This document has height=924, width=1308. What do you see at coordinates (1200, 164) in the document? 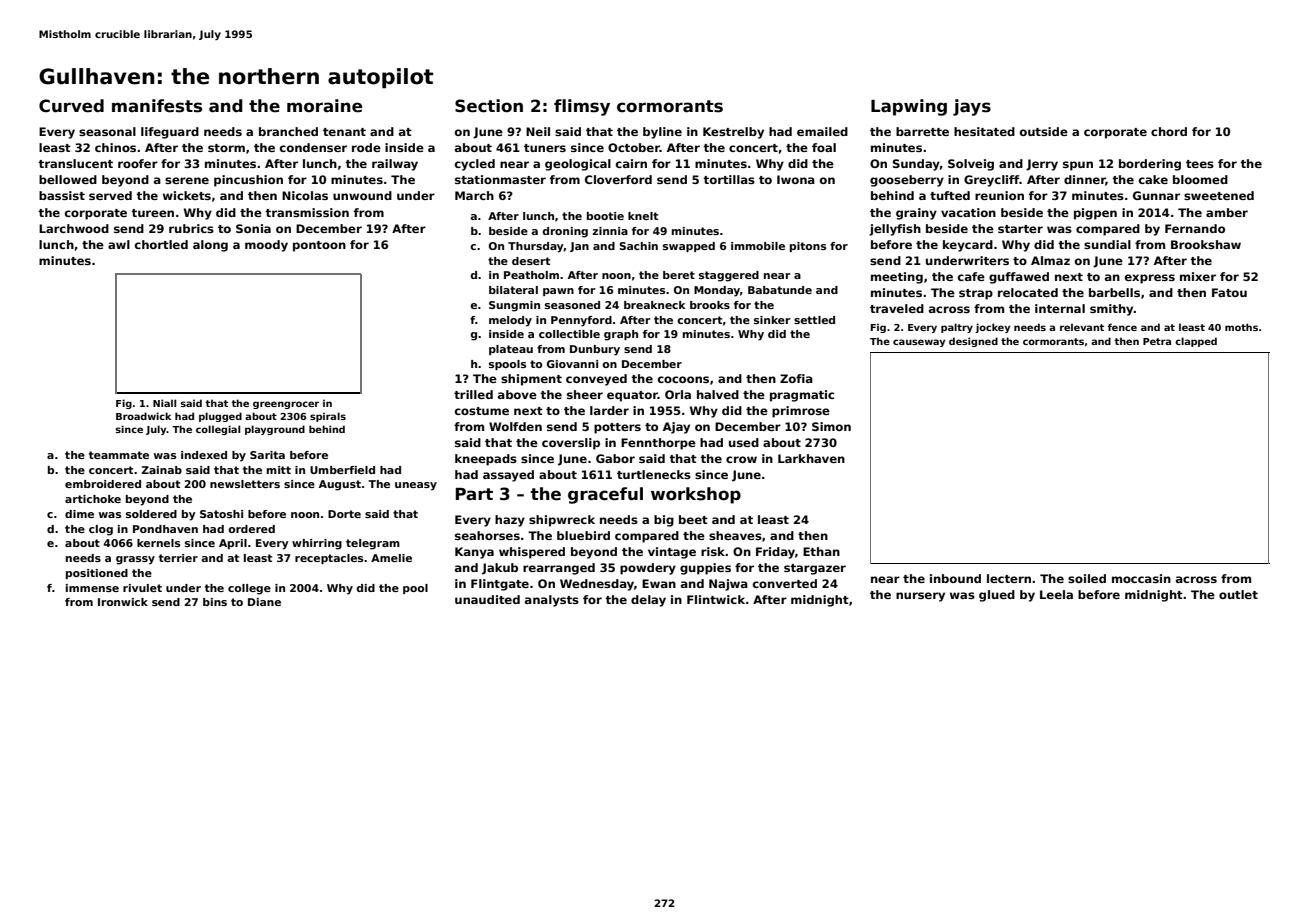
I see `tees` at bounding box center [1200, 164].
